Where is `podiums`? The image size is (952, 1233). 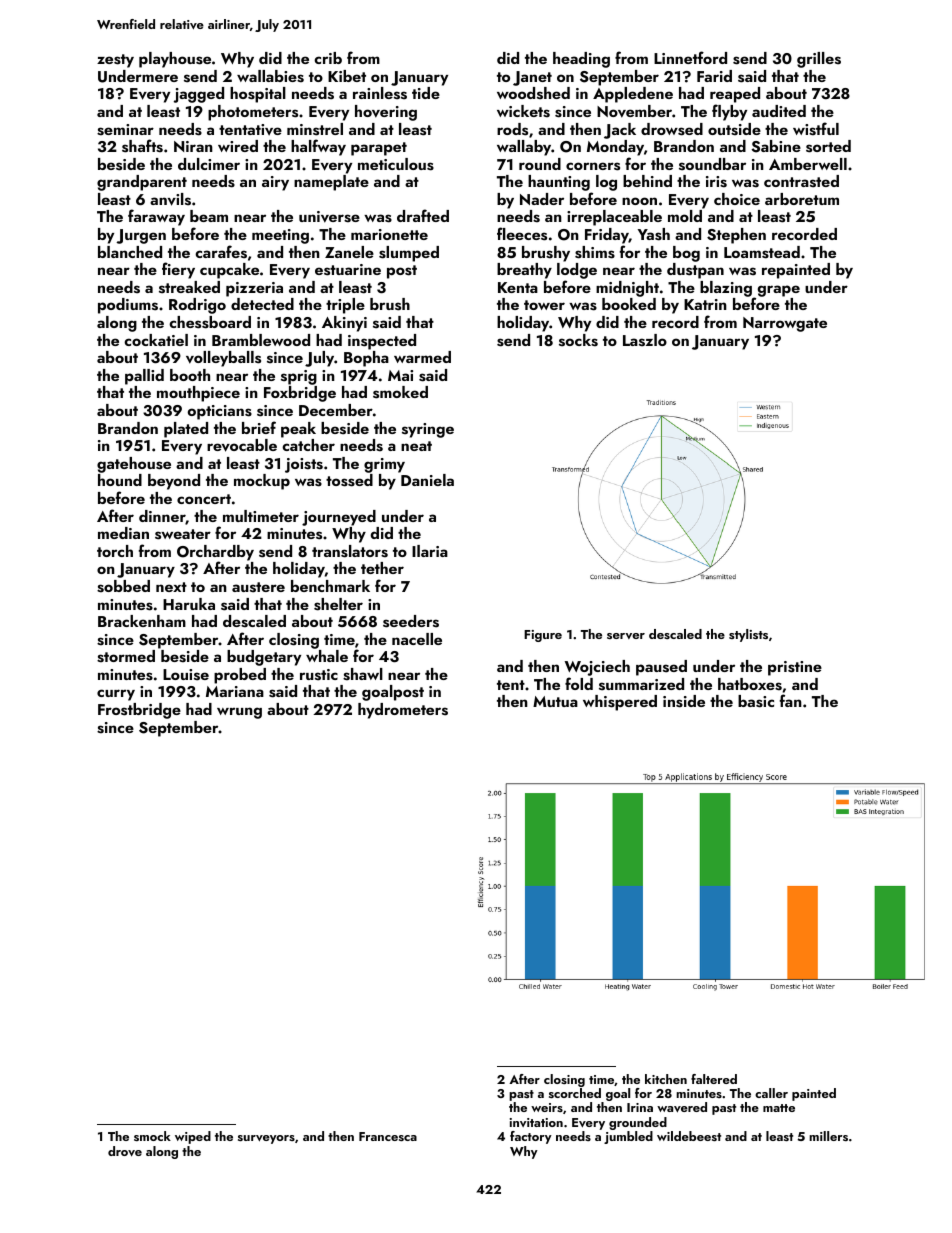
podiums is located at coordinates (128, 306).
